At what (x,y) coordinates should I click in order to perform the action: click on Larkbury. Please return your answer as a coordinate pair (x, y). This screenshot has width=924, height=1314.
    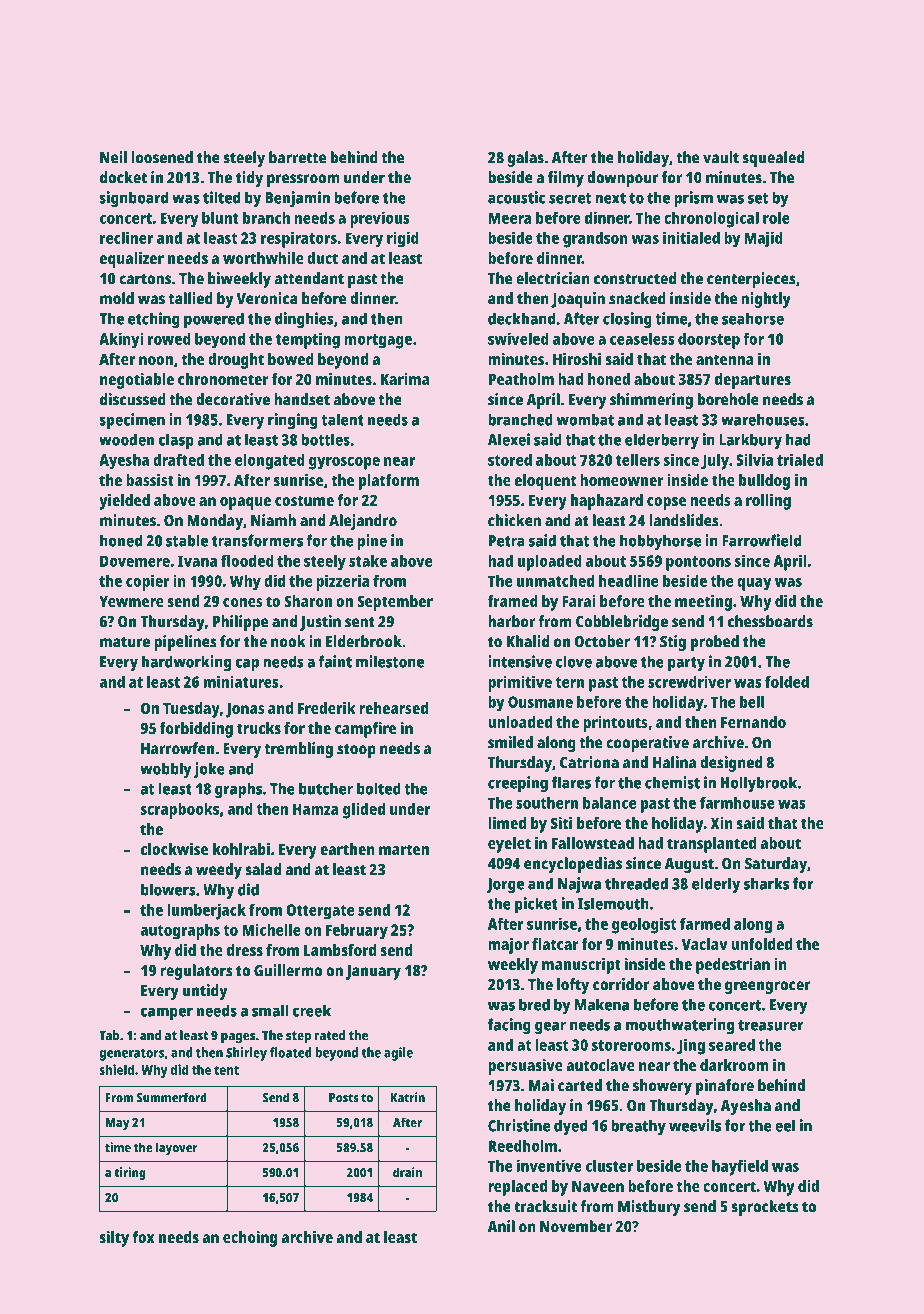
    Looking at the image, I should click on (750, 441).
